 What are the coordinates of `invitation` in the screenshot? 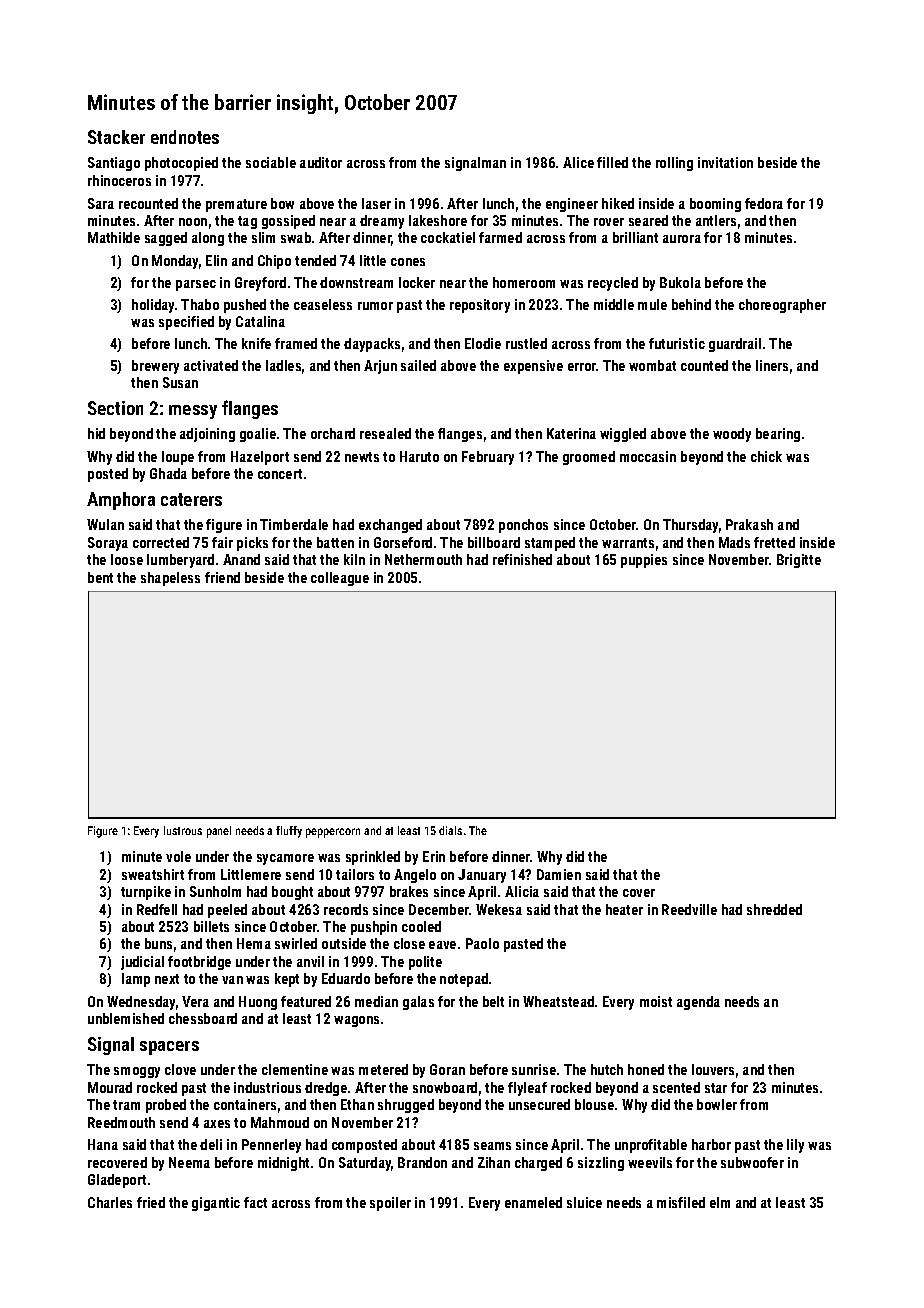 It's located at (725, 162).
